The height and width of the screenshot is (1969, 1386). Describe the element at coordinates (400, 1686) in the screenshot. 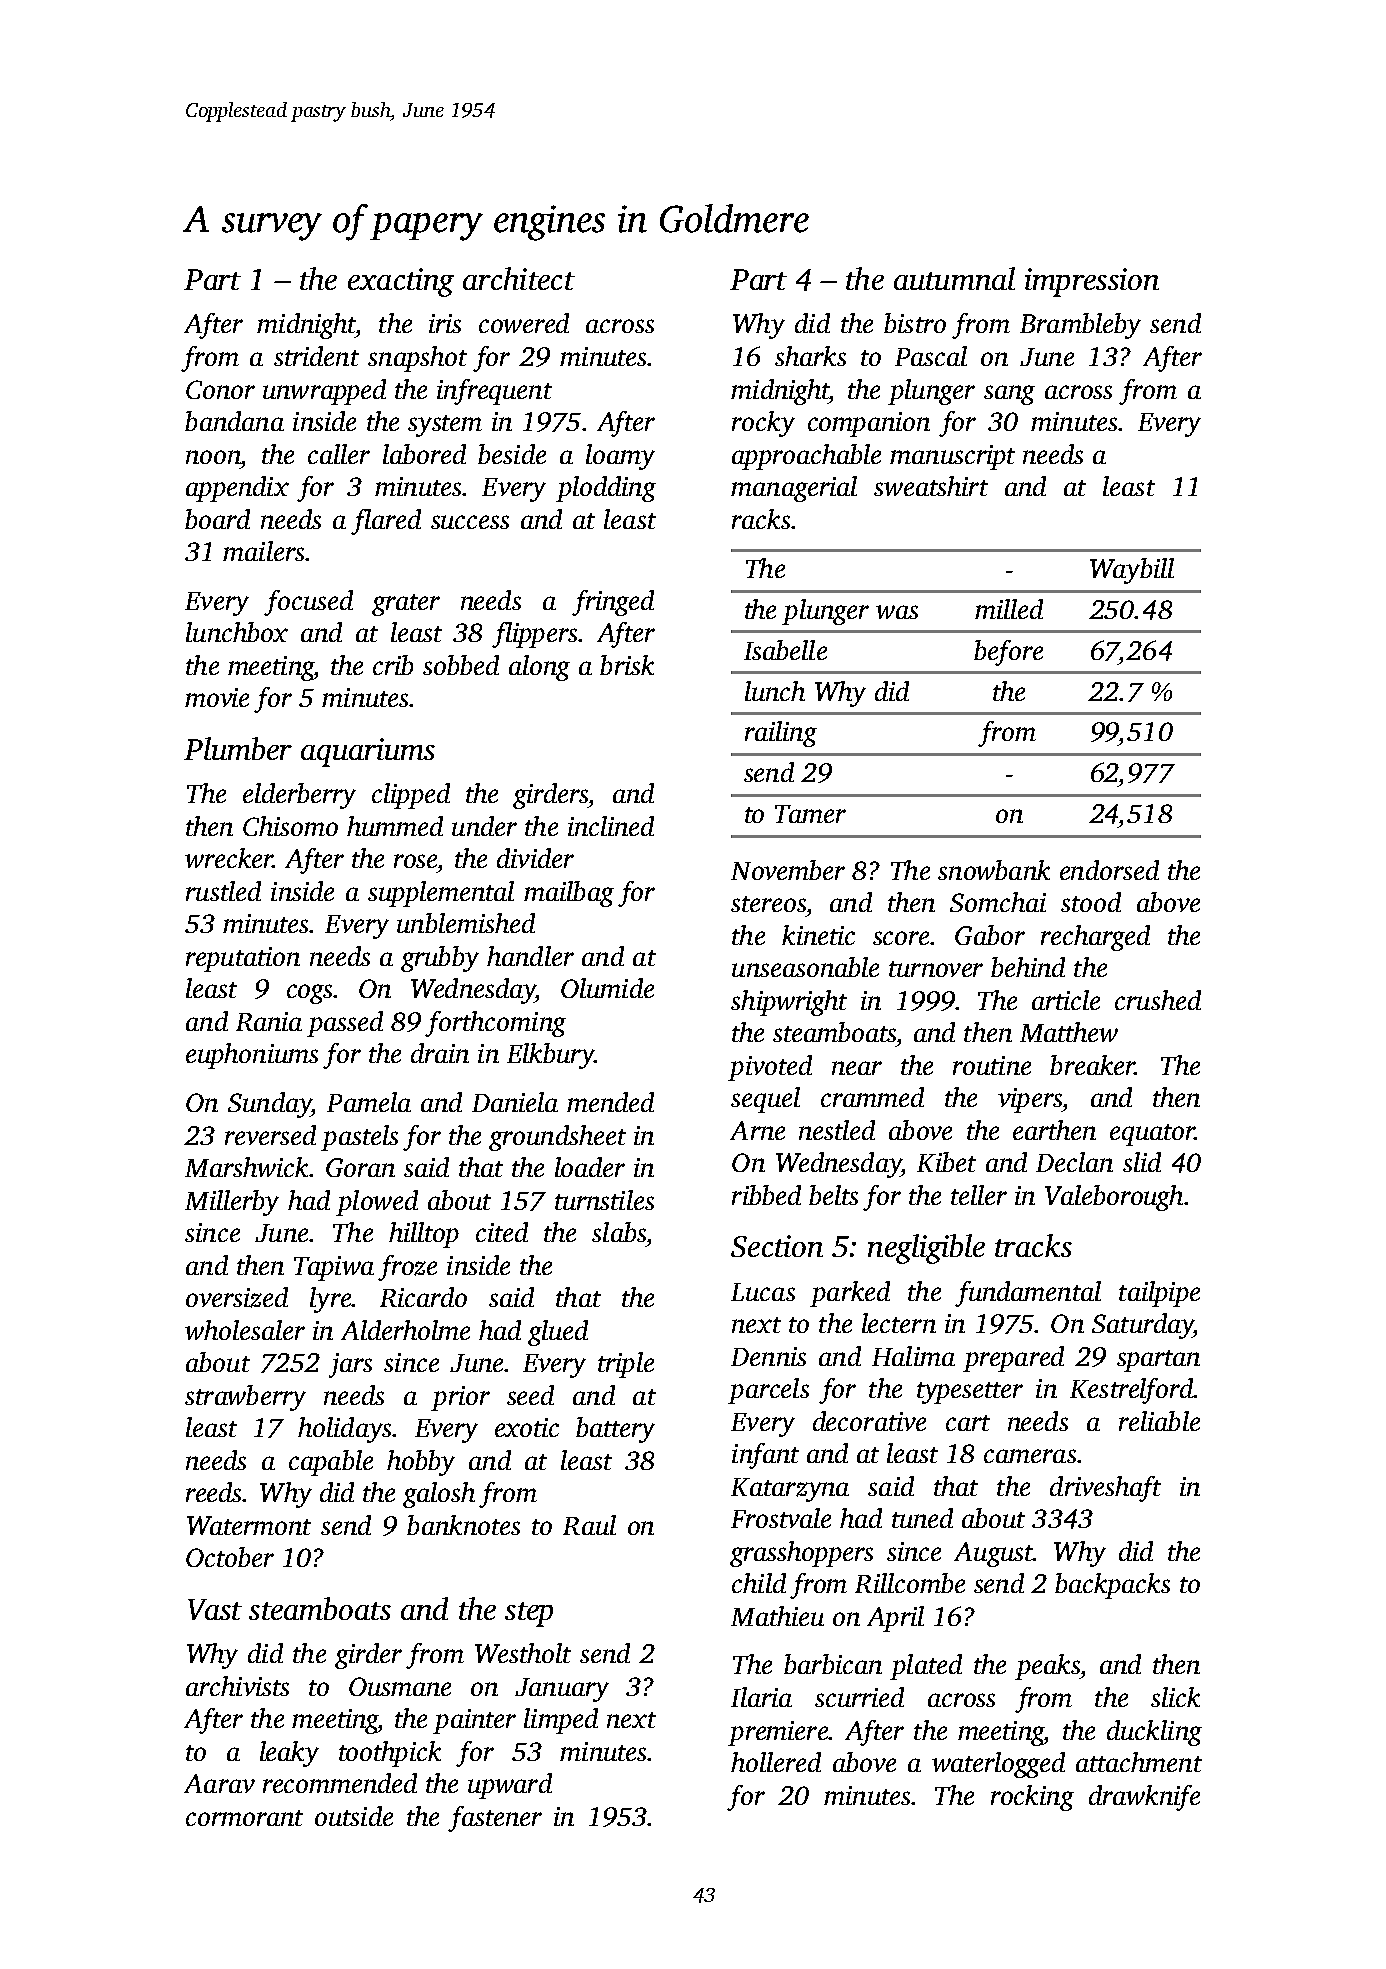

I see `Ousmane` at that location.
